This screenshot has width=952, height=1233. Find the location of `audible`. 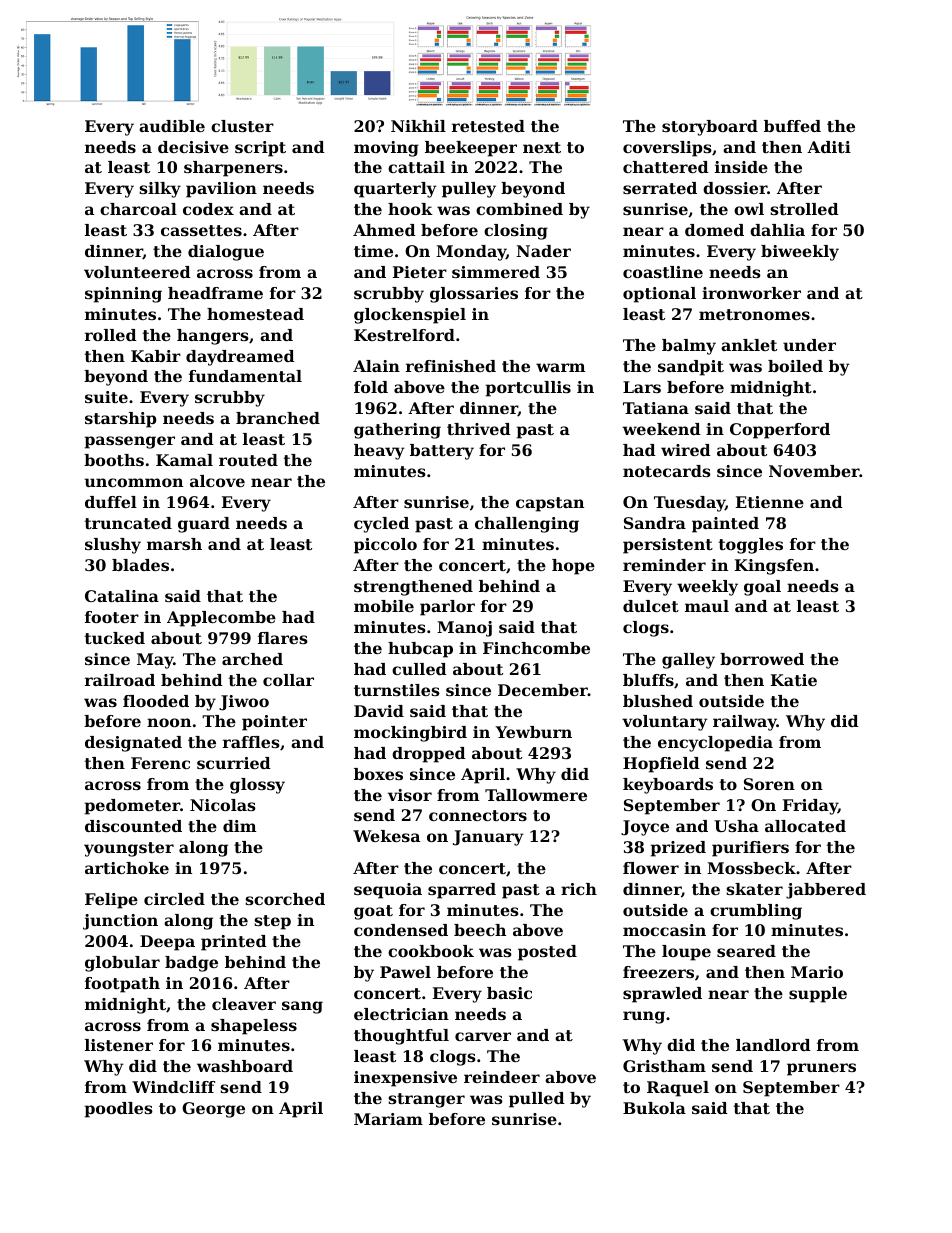

audible is located at coordinates (172, 126).
